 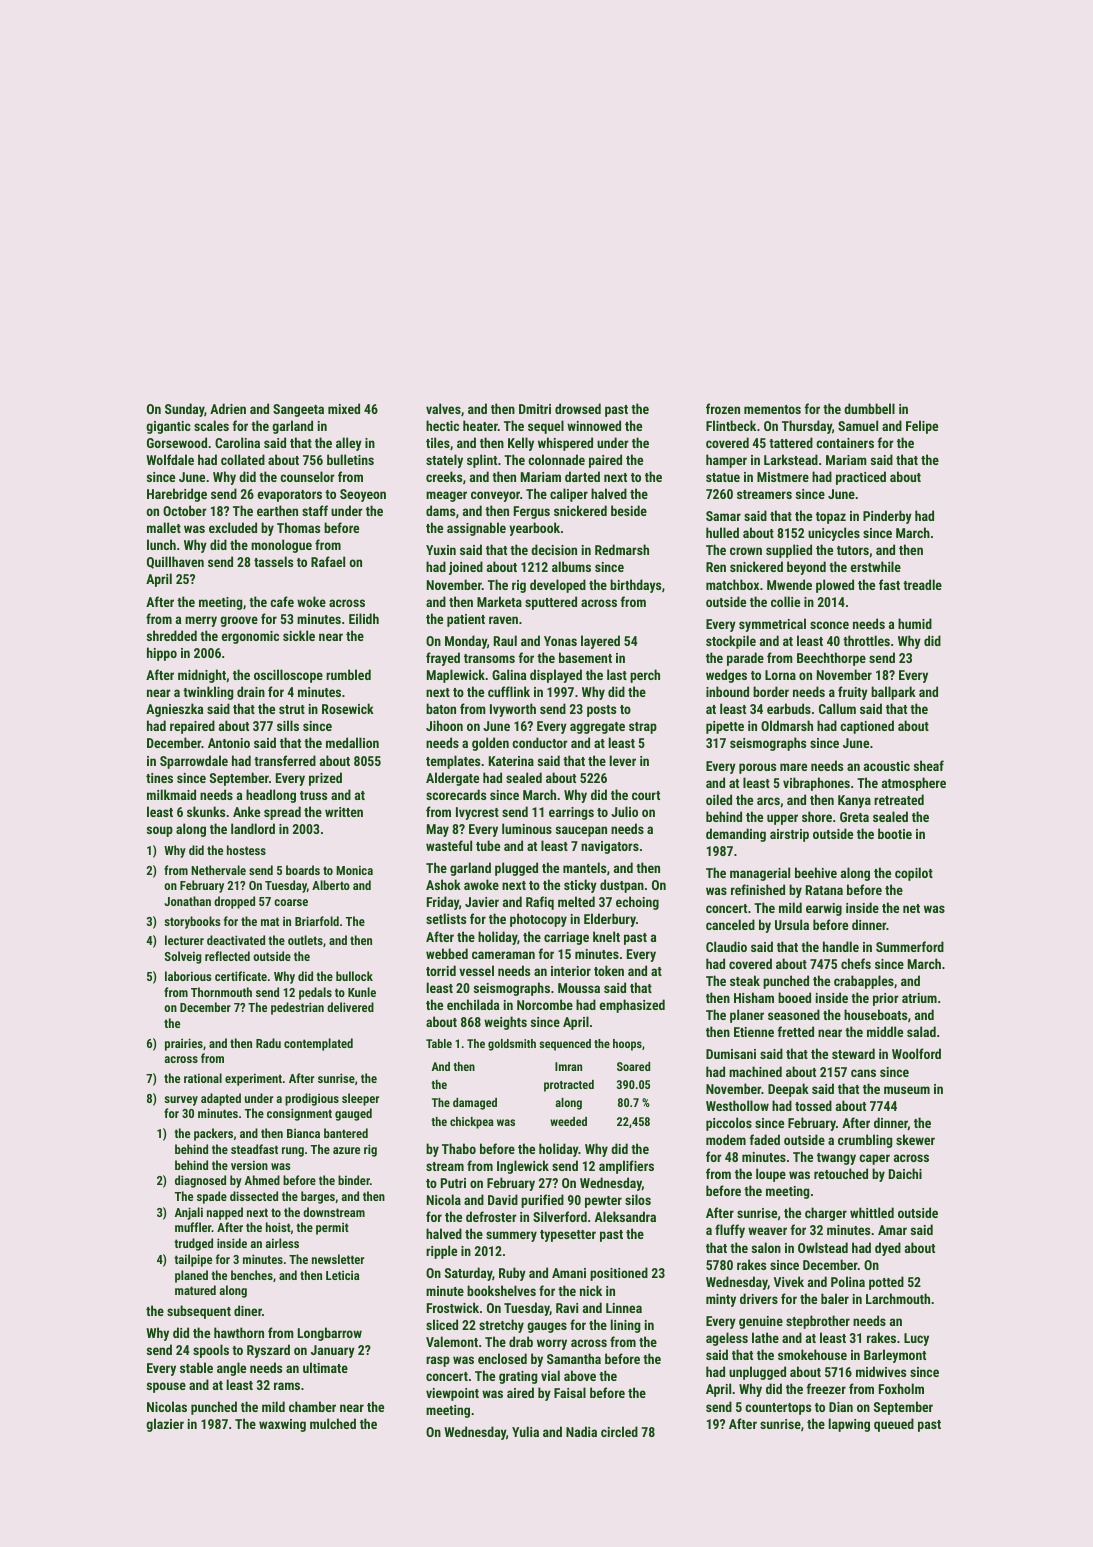 What do you see at coordinates (344, 408) in the screenshot?
I see `mixed` at bounding box center [344, 408].
